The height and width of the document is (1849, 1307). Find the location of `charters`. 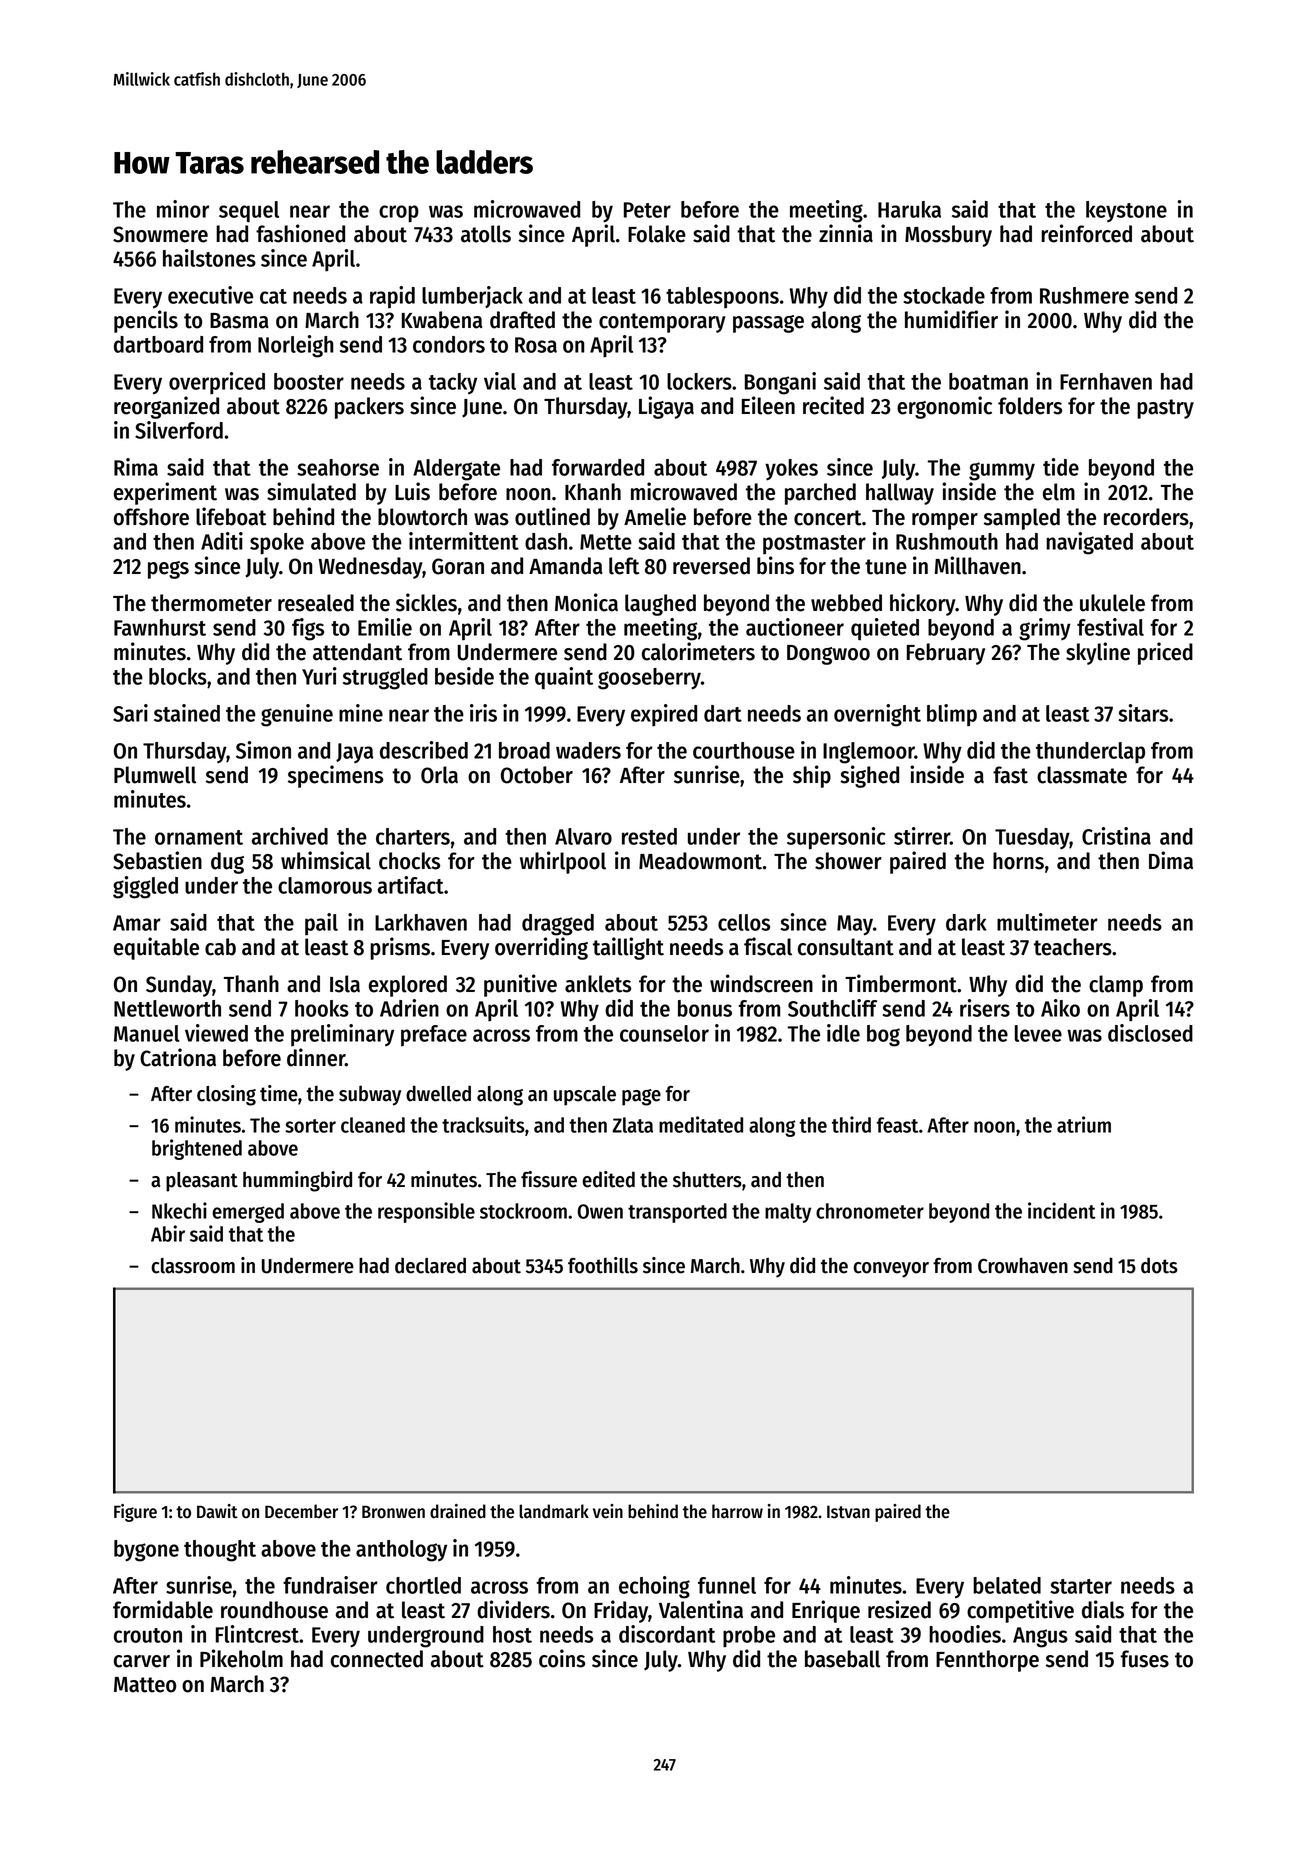

charters is located at coordinates (413, 836).
